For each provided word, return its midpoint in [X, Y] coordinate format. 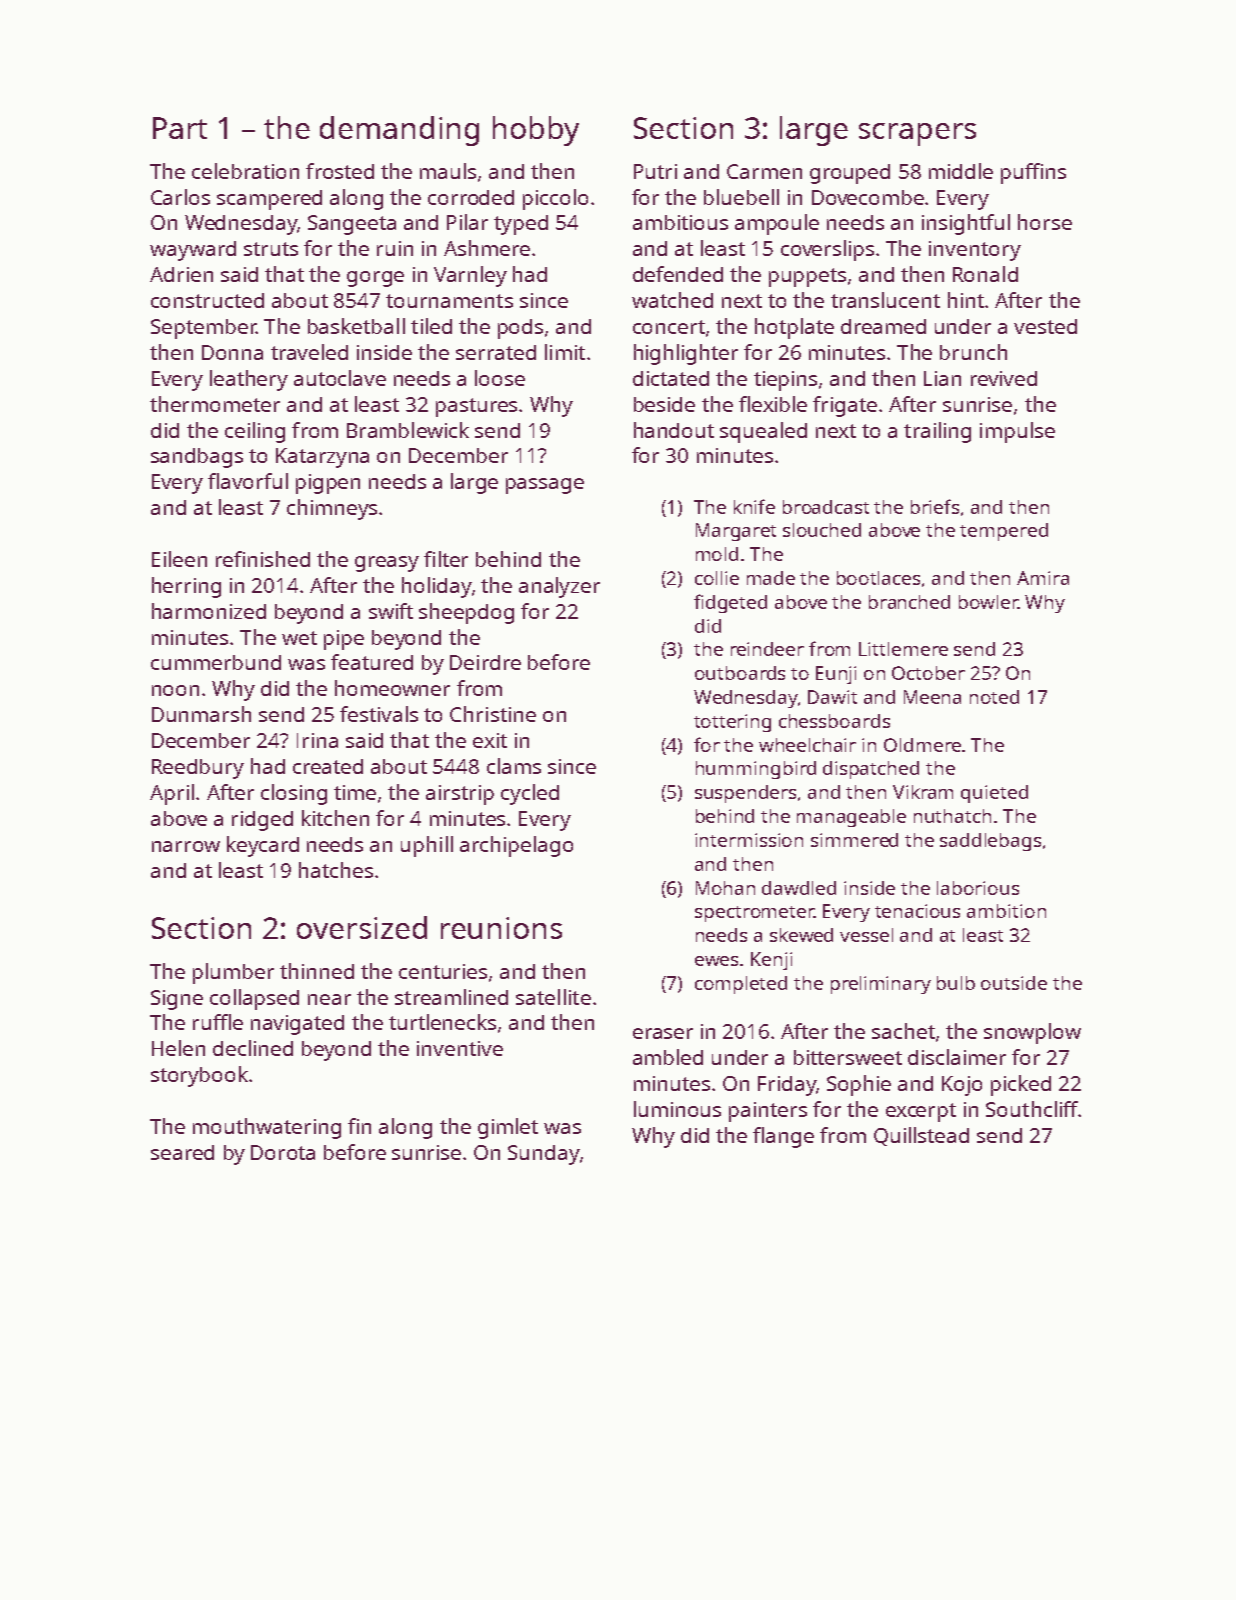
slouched [822, 530]
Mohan [725, 888]
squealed [763, 432]
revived [1004, 378]
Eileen [179, 559]
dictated [671, 378]
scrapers [917, 134]
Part [180, 128]
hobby [536, 131]
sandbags [197, 458]
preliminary [881, 985]
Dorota [283, 1152]
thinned [317, 971]
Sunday [544, 1155]
